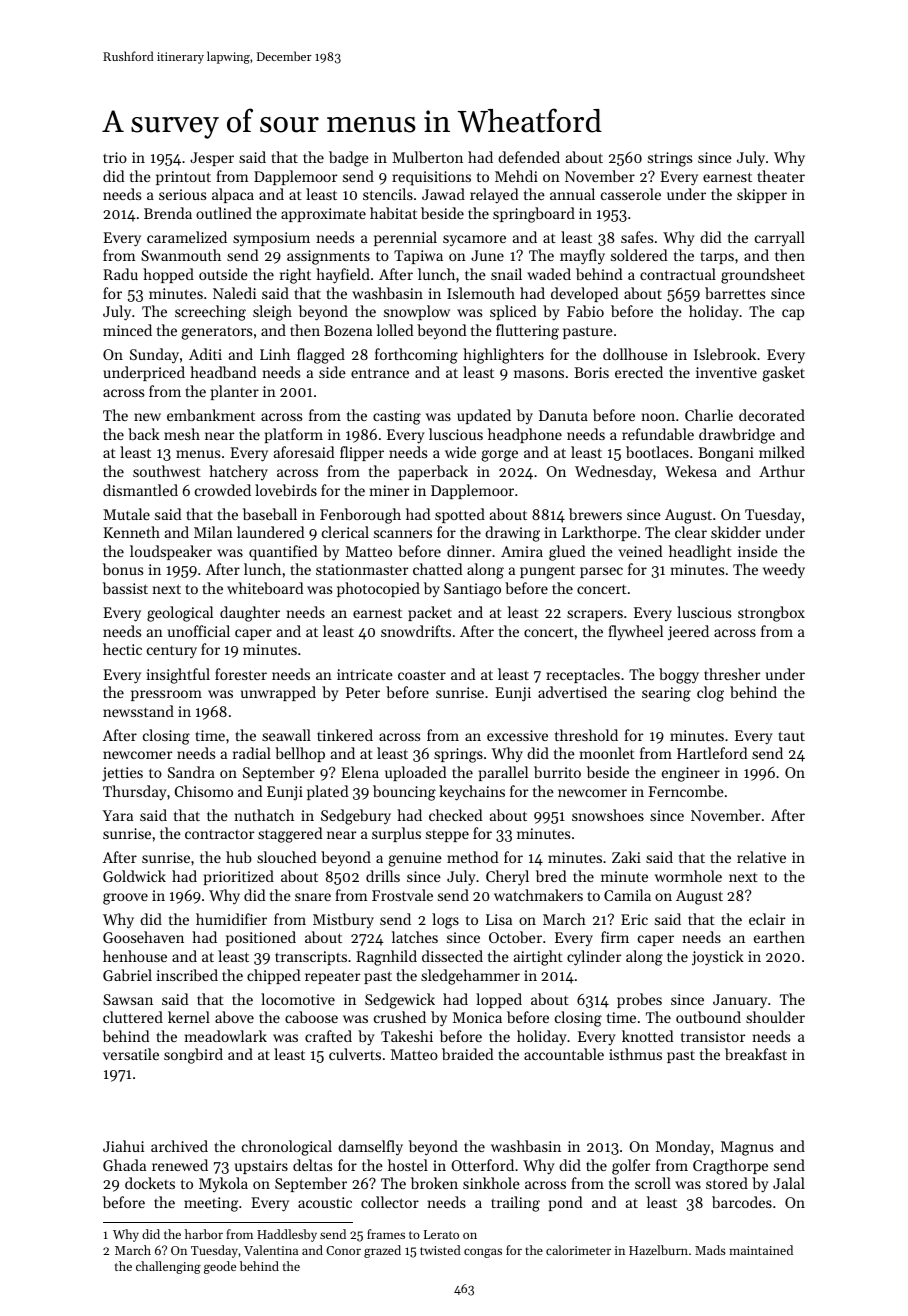 The height and width of the document is (1316, 908). What do you see at coordinates (271, 239) in the document?
I see `symposium` at bounding box center [271, 239].
